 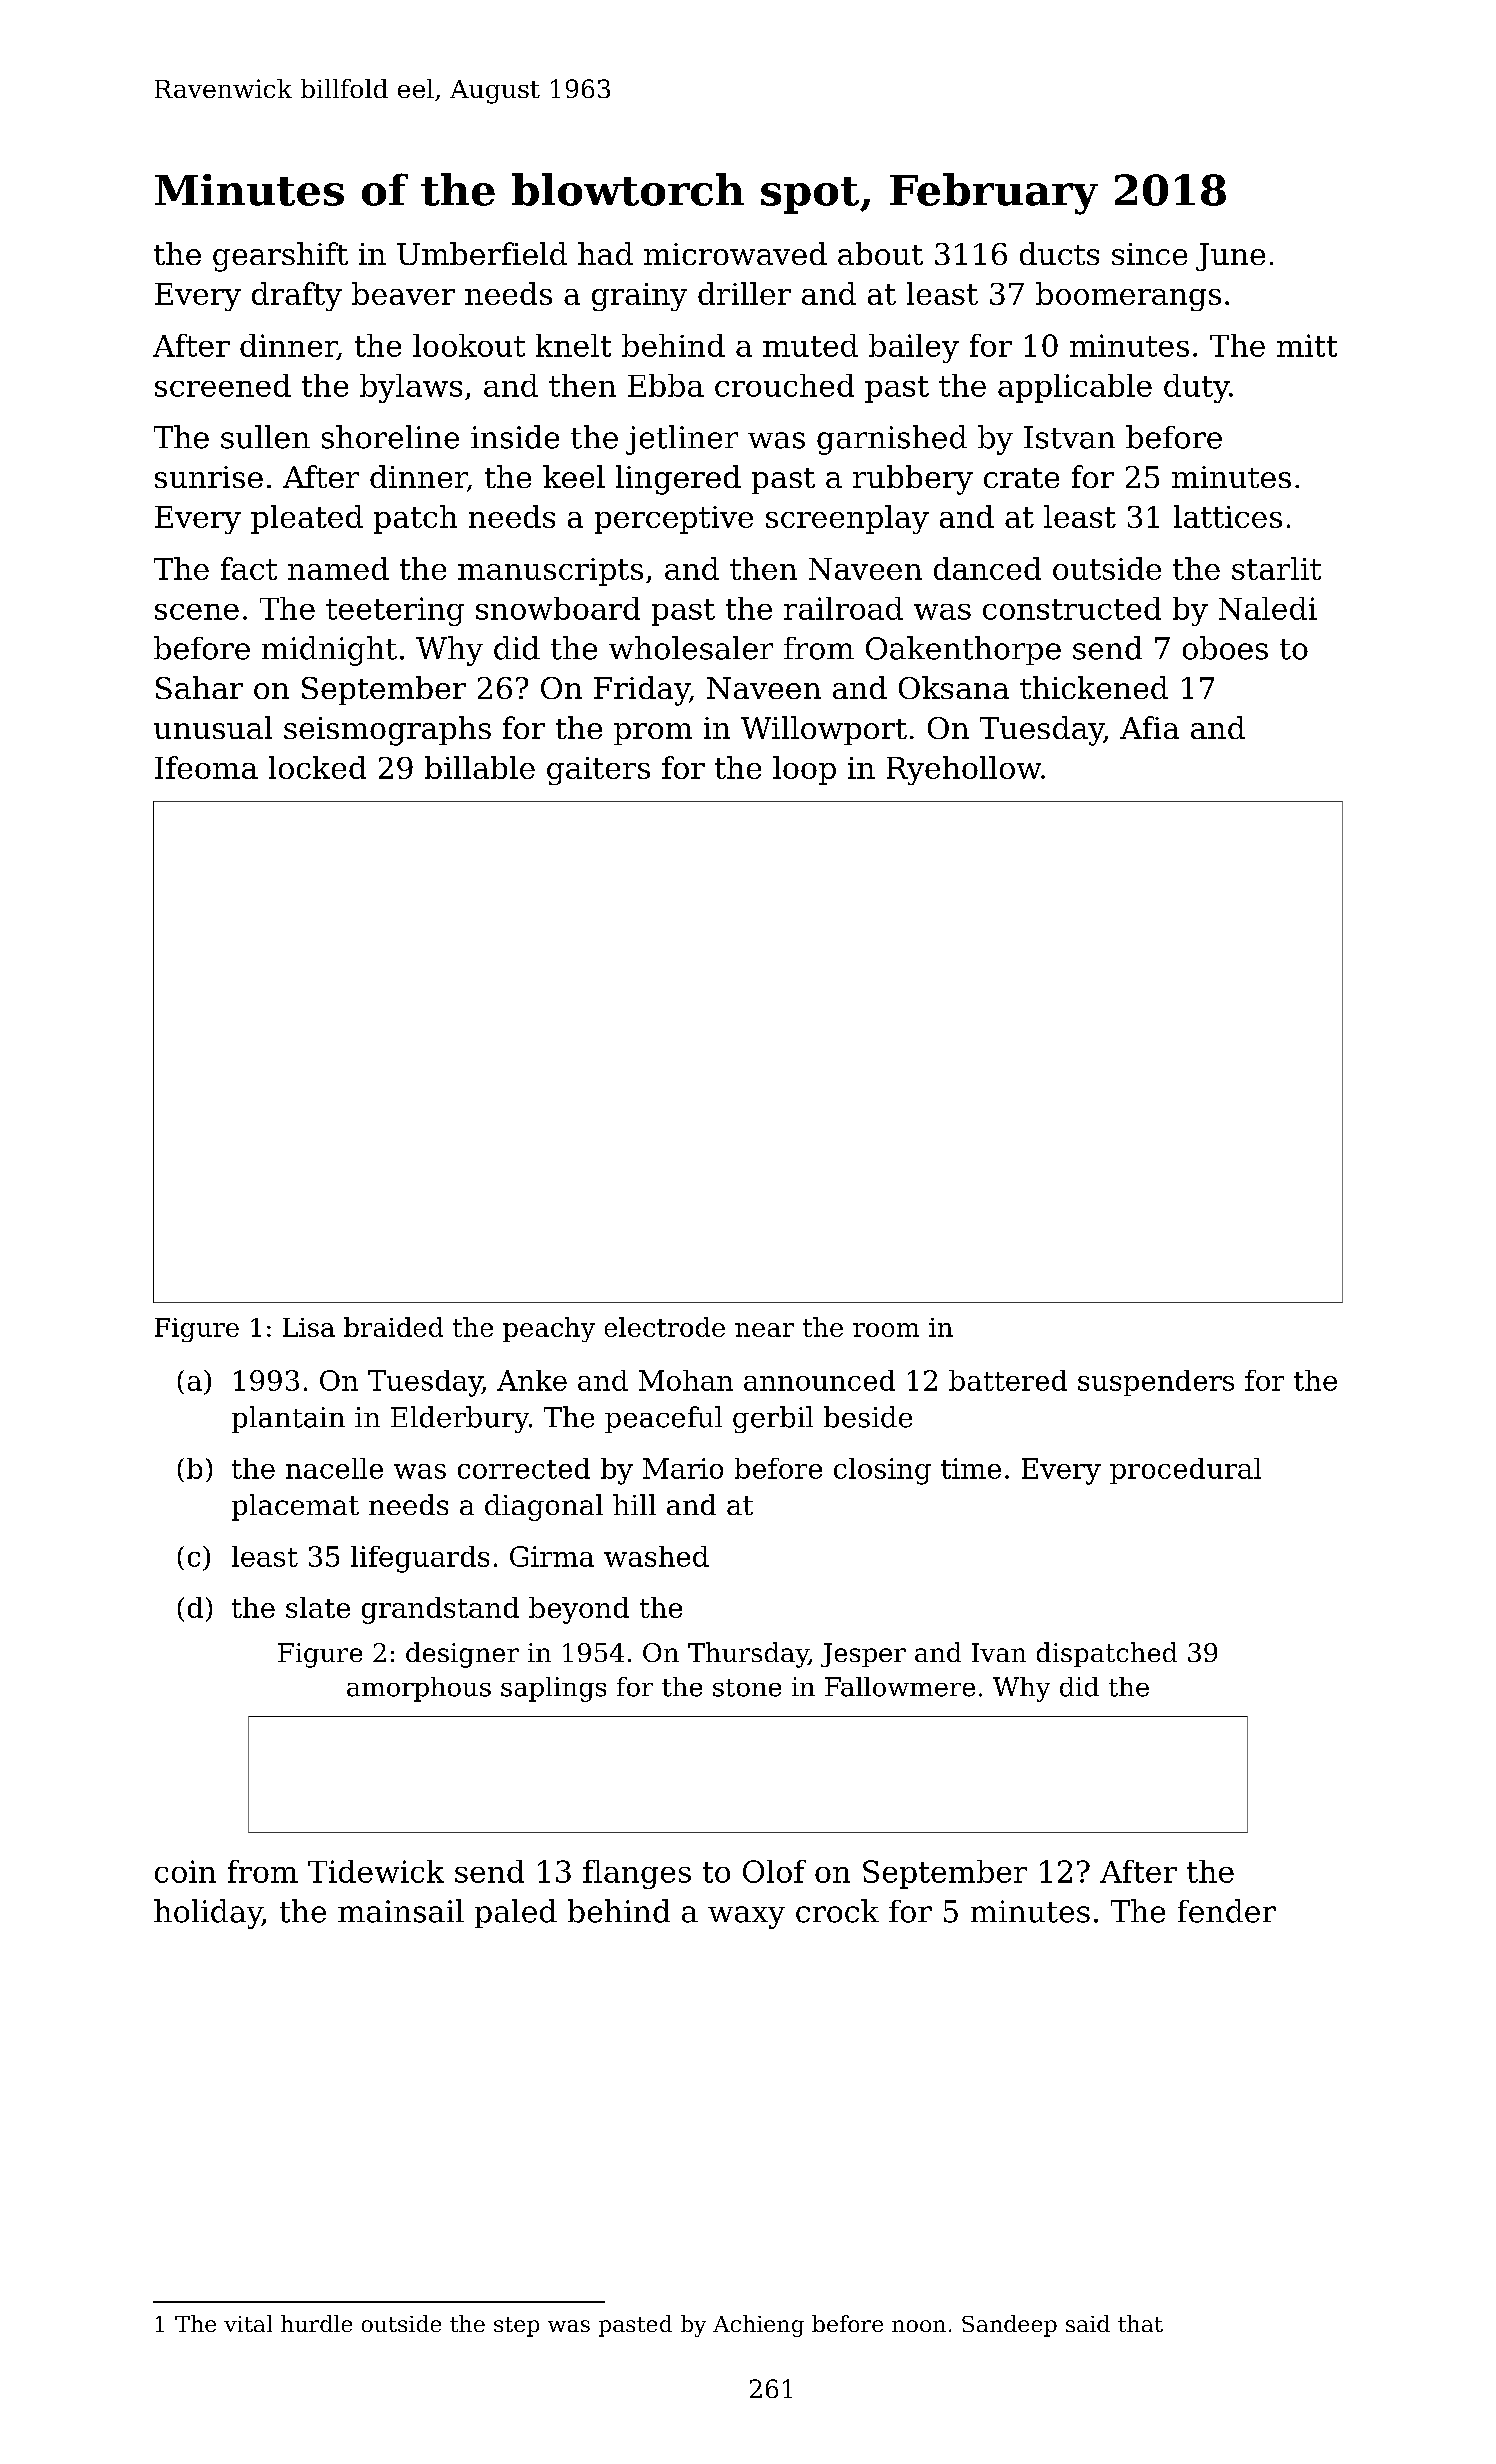 I want to click on holiday, so click(x=208, y=1914).
